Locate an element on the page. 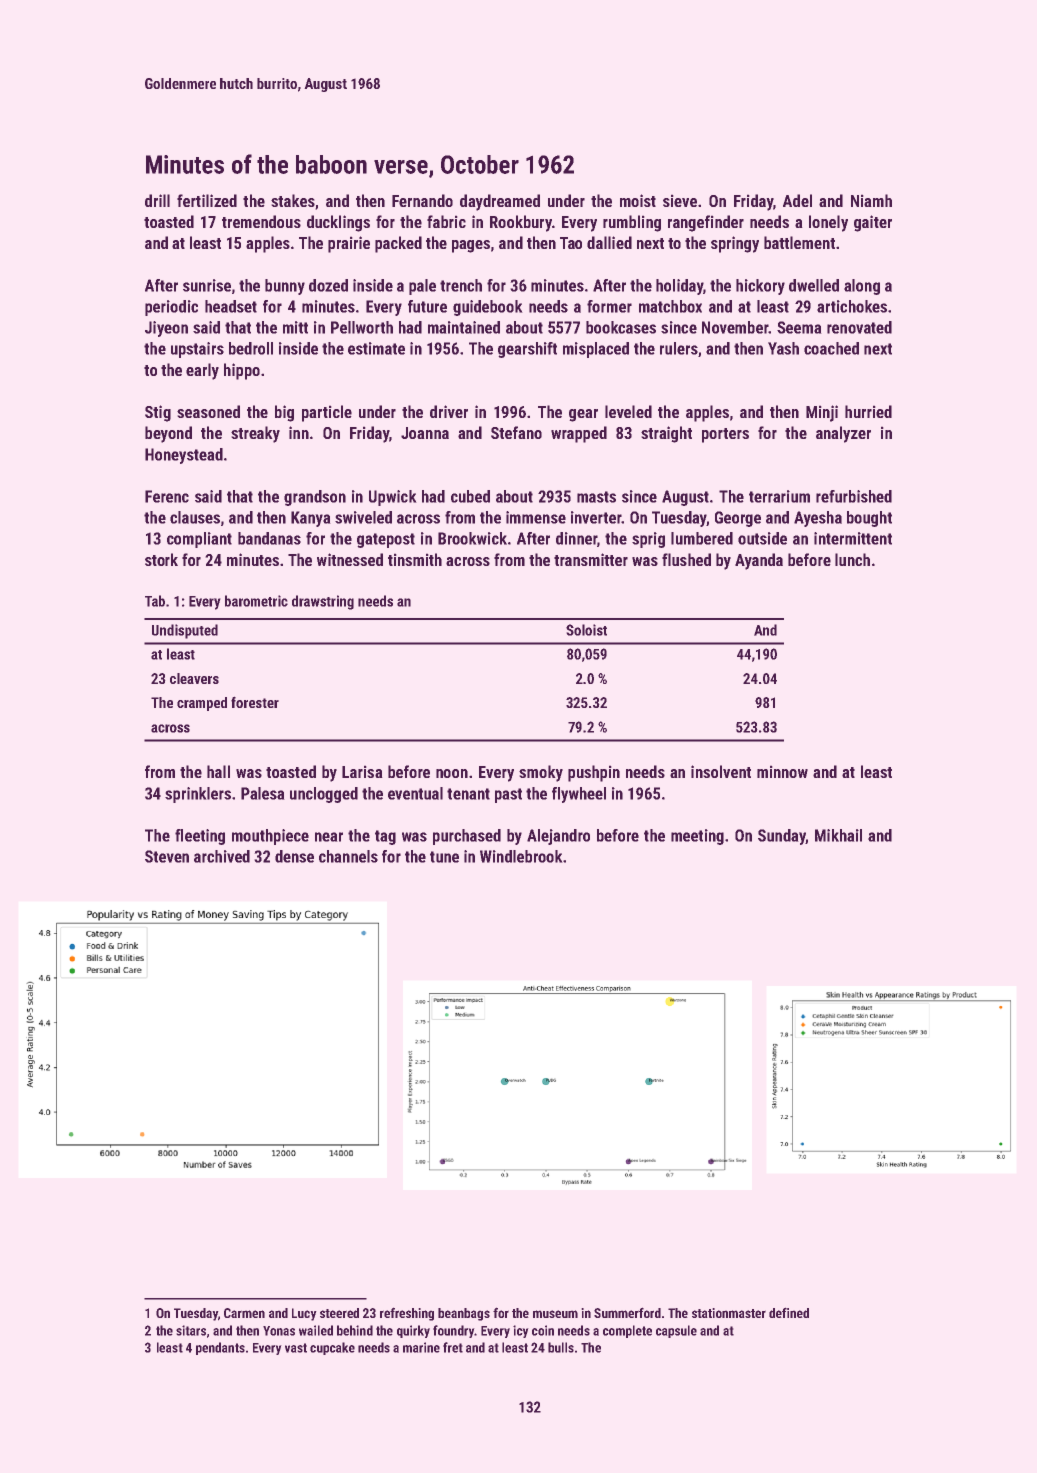 The width and height of the page is (1037, 1473). dinner is located at coordinates (576, 538).
